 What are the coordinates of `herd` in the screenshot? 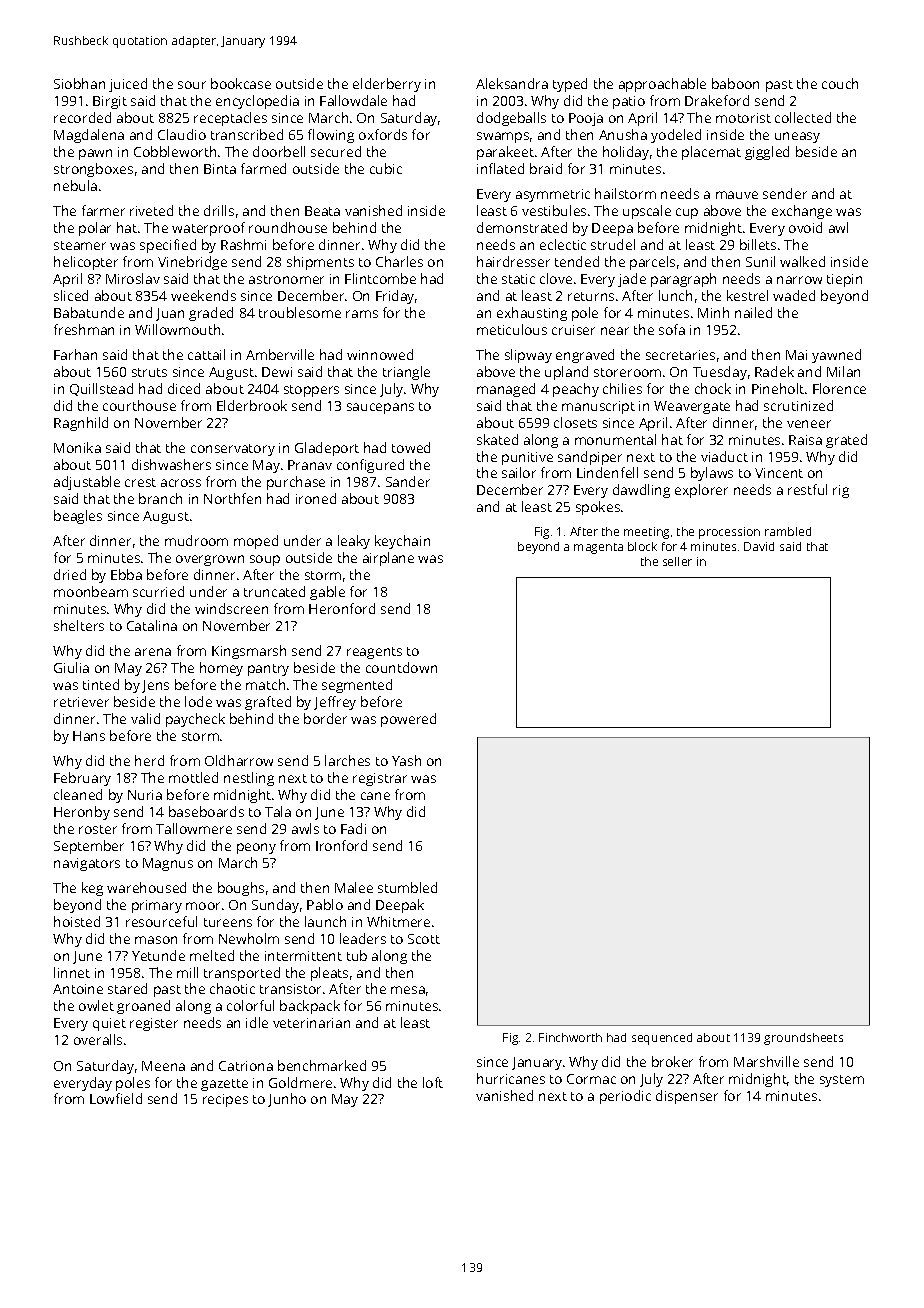 It's located at (149, 760).
